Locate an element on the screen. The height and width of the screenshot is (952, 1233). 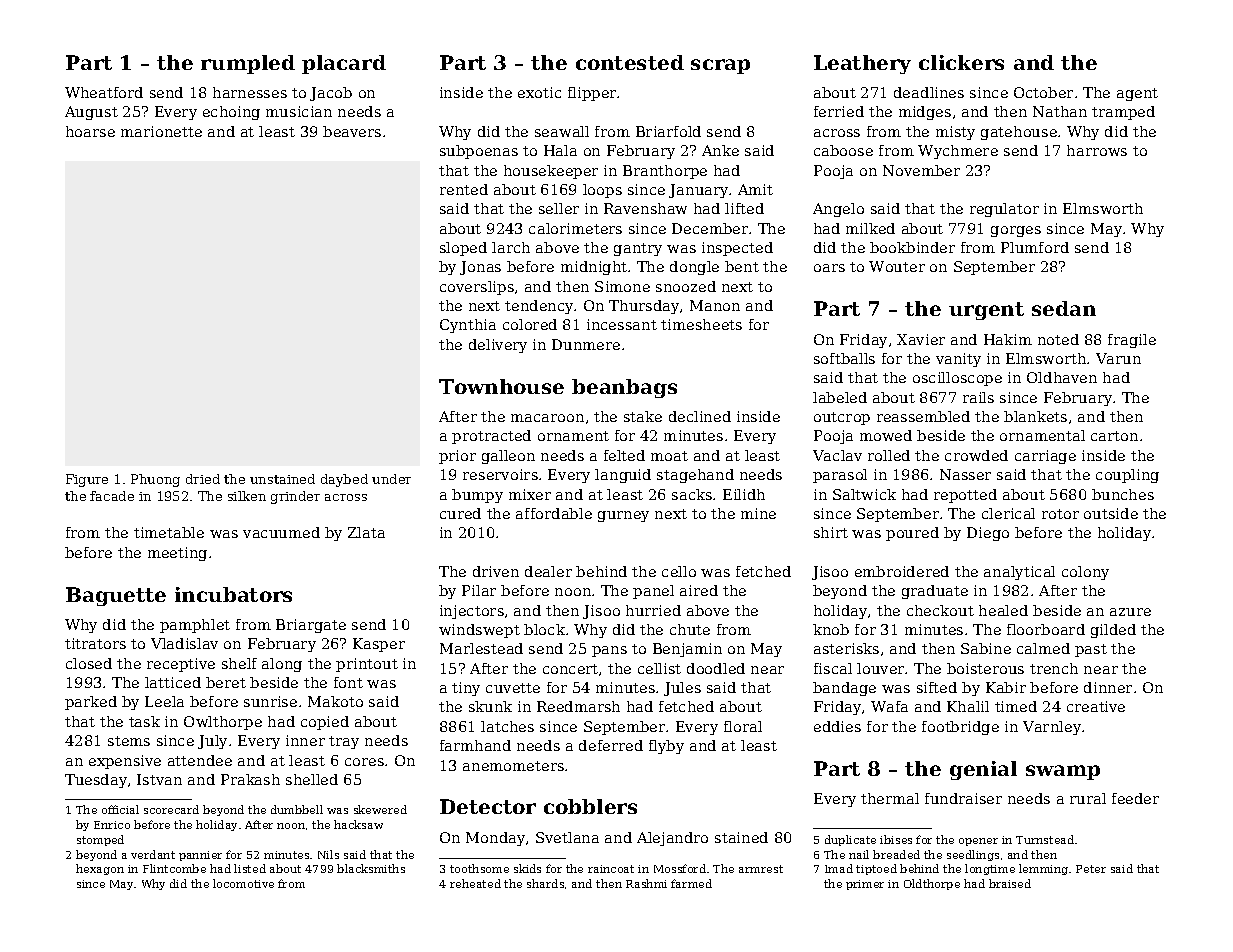
creative is located at coordinates (1096, 706).
